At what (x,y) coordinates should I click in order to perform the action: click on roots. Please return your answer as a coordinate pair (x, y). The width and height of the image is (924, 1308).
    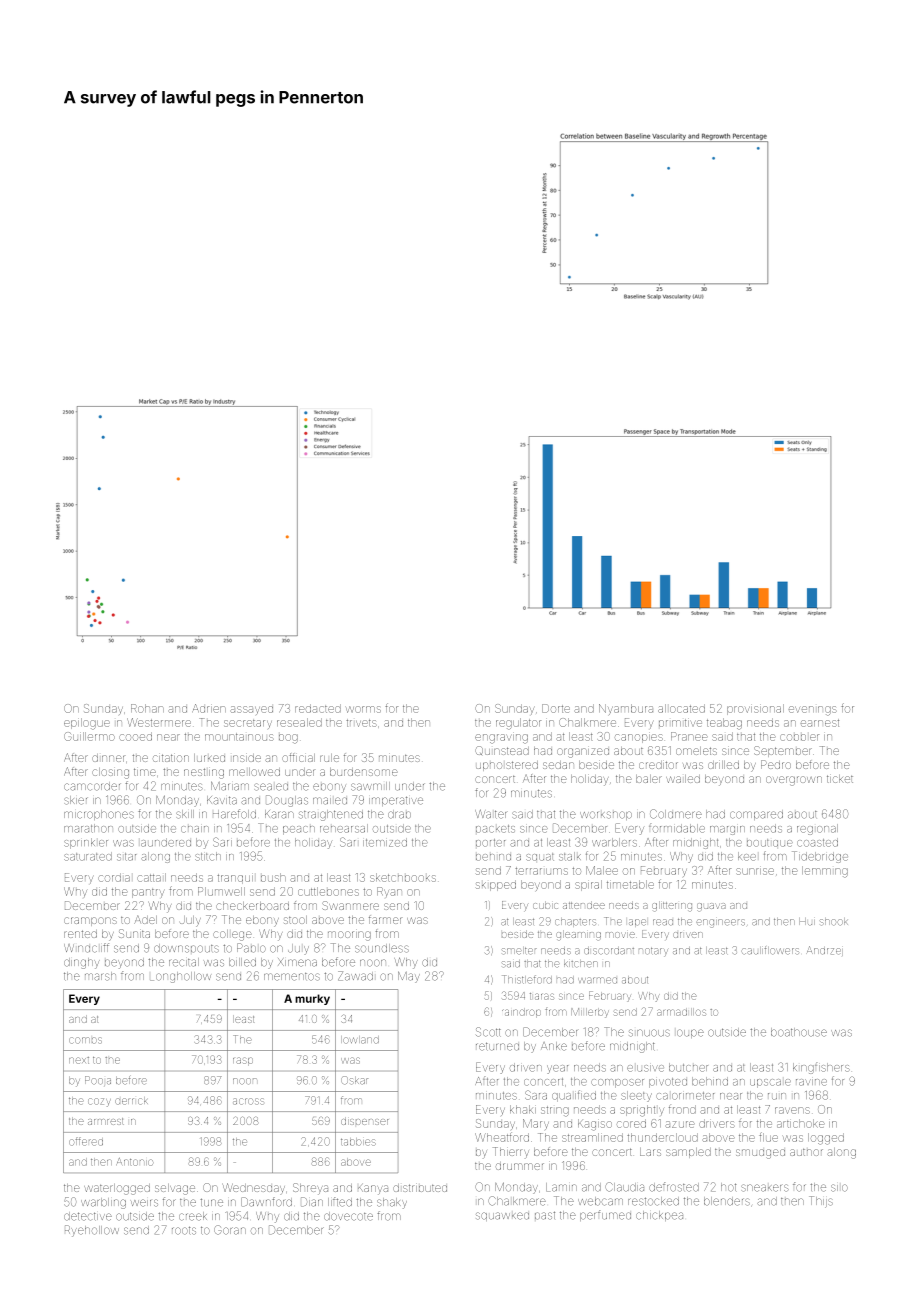
    Looking at the image, I should click on (184, 1230).
